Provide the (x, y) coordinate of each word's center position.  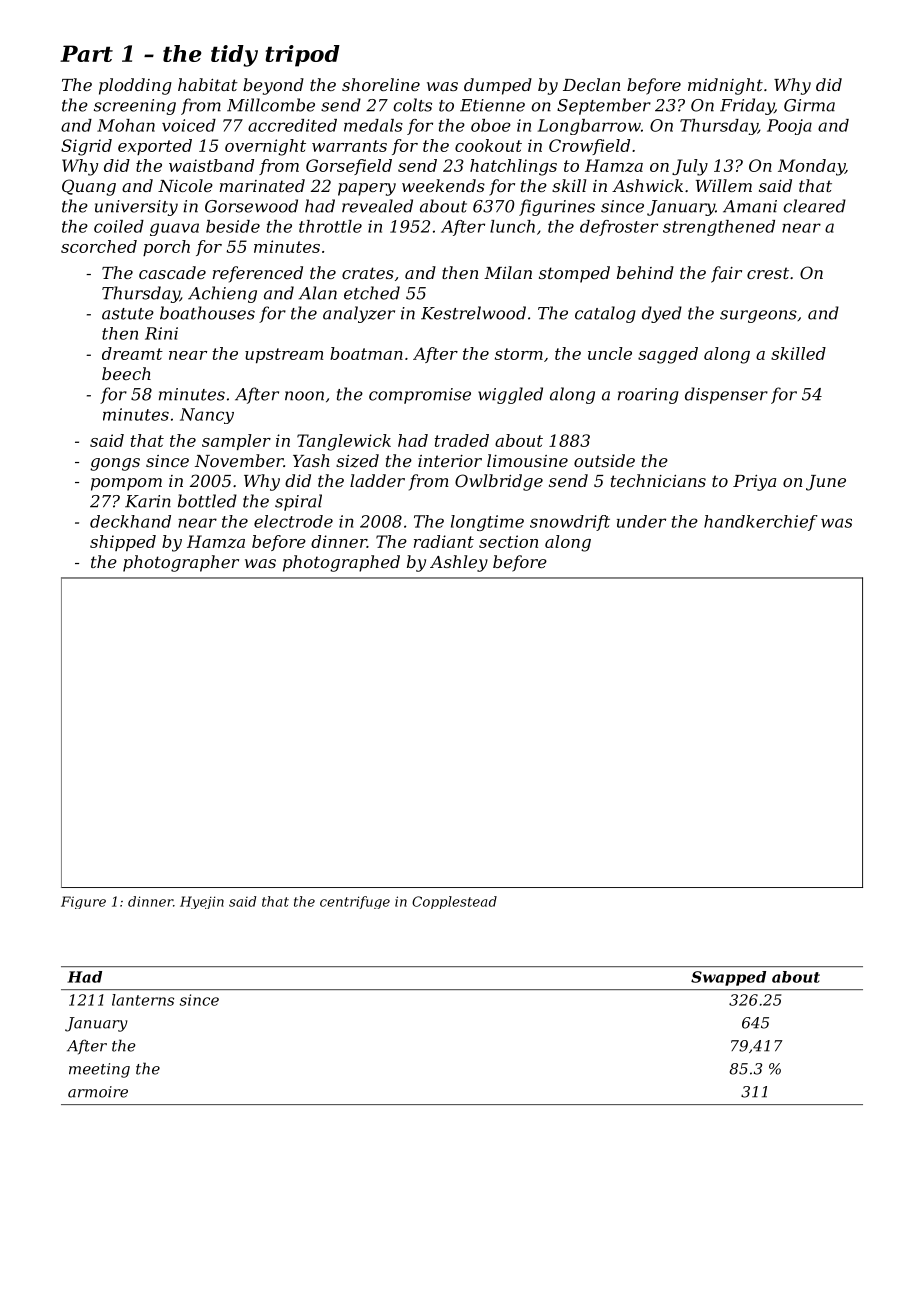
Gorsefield (349, 167)
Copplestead (454, 902)
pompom (126, 484)
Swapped (728, 978)
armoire (98, 1092)
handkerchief (761, 523)
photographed (341, 563)
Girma (809, 105)
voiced (189, 125)
